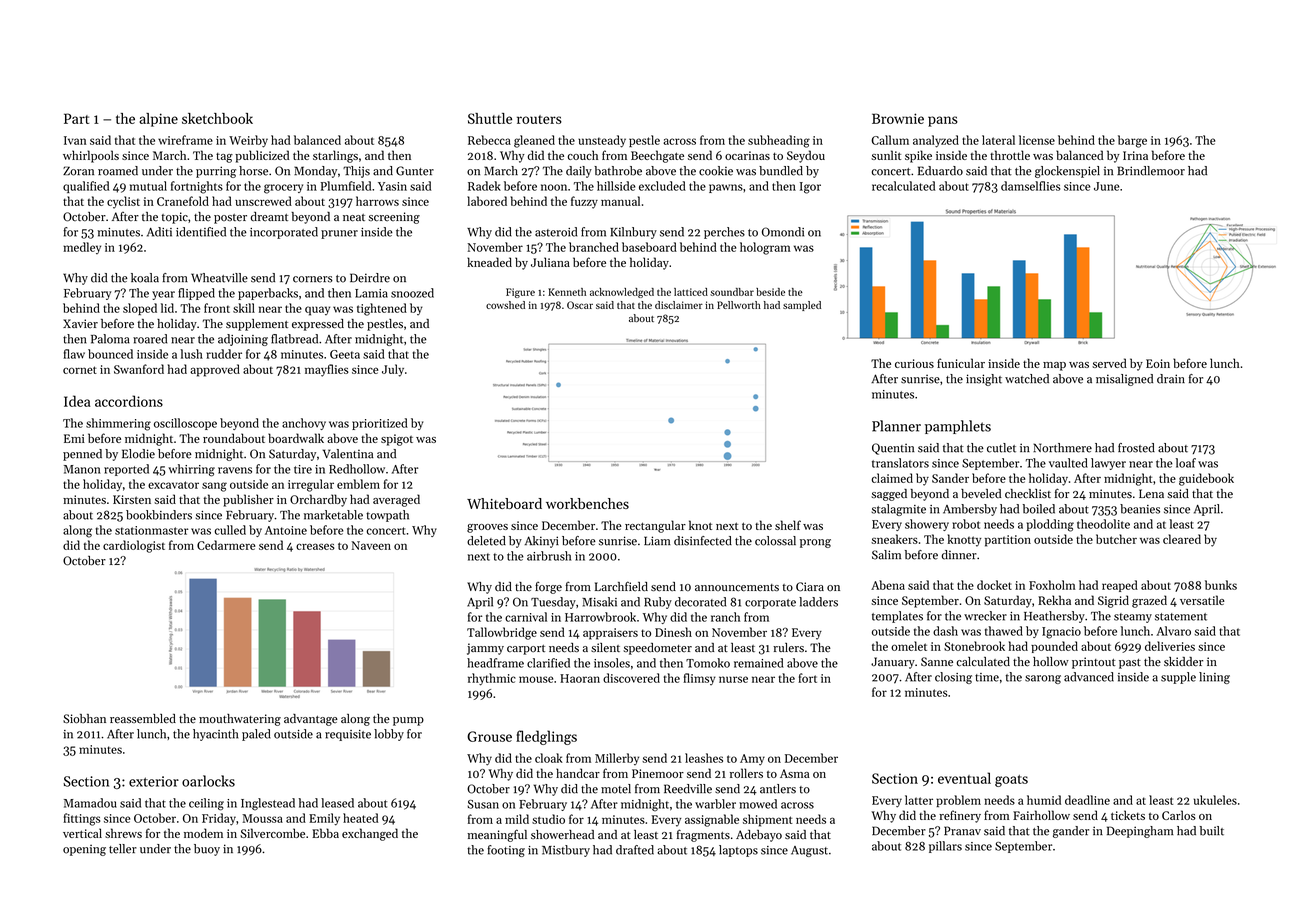 Image resolution: width=1308 pixels, height=924 pixels. What do you see at coordinates (207, 850) in the document?
I see `buoy` at bounding box center [207, 850].
